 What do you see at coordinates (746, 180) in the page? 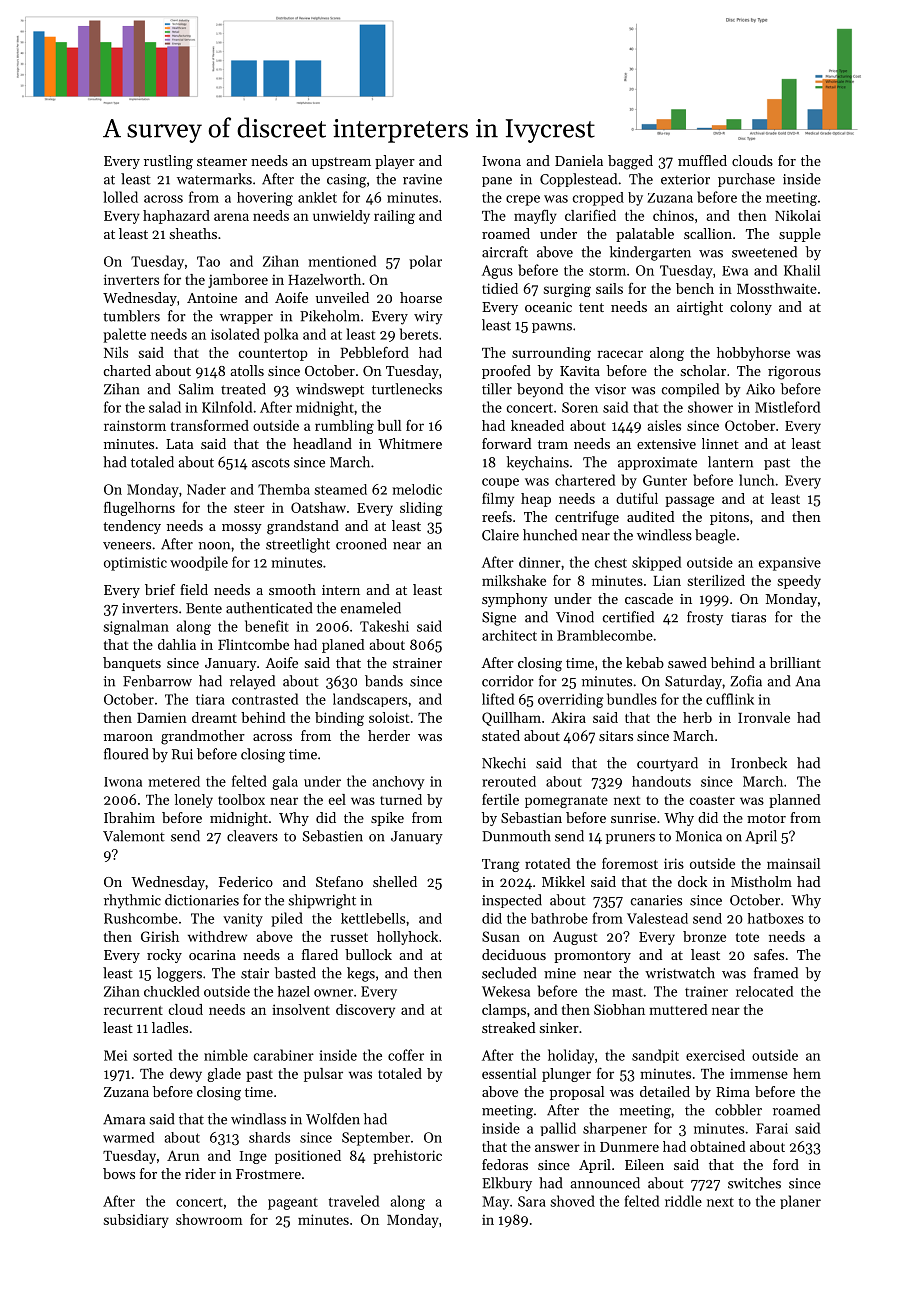
I see `purchase` at bounding box center [746, 180].
